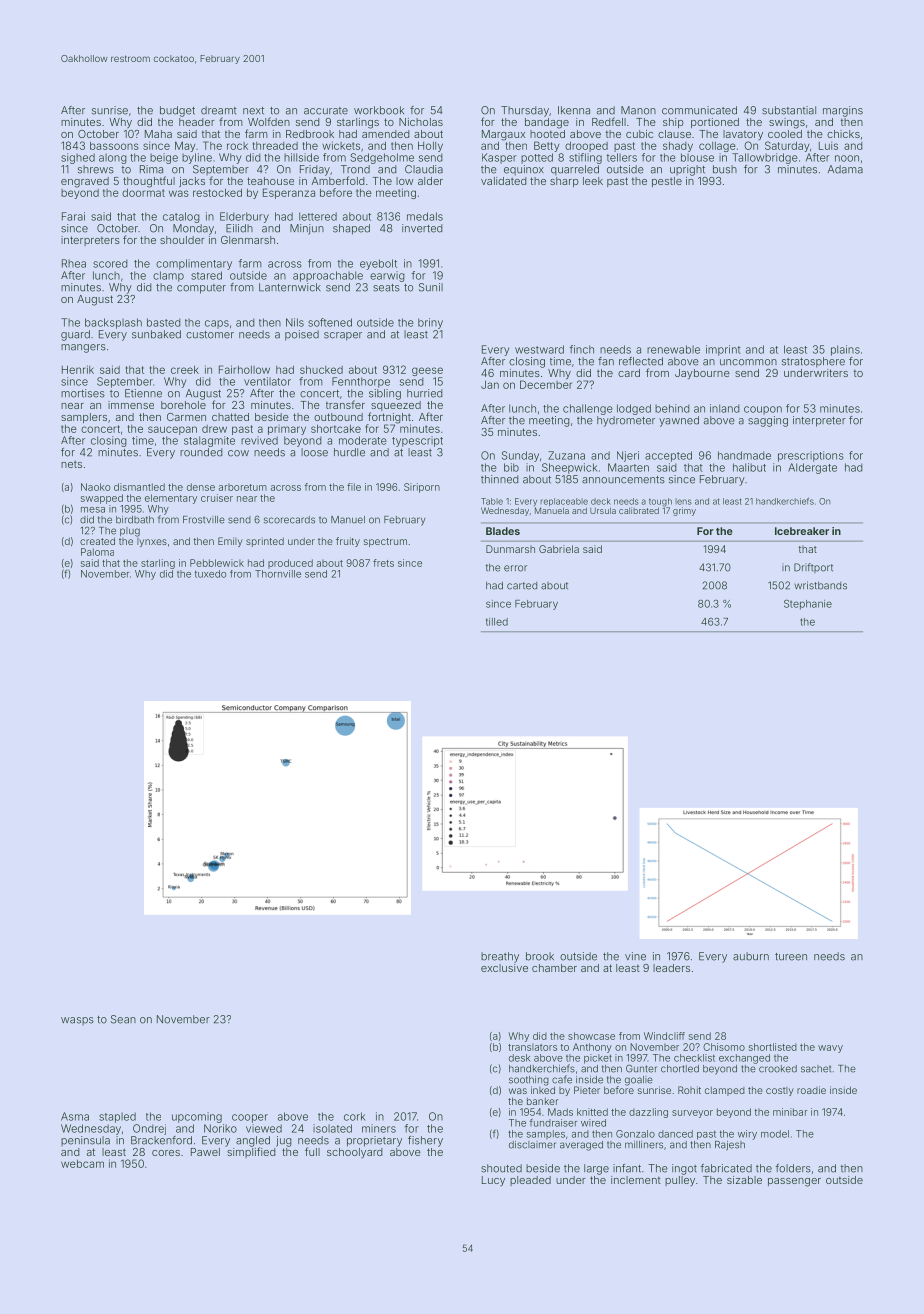 The image size is (924, 1314). I want to click on exclusive, so click(504, 968).
